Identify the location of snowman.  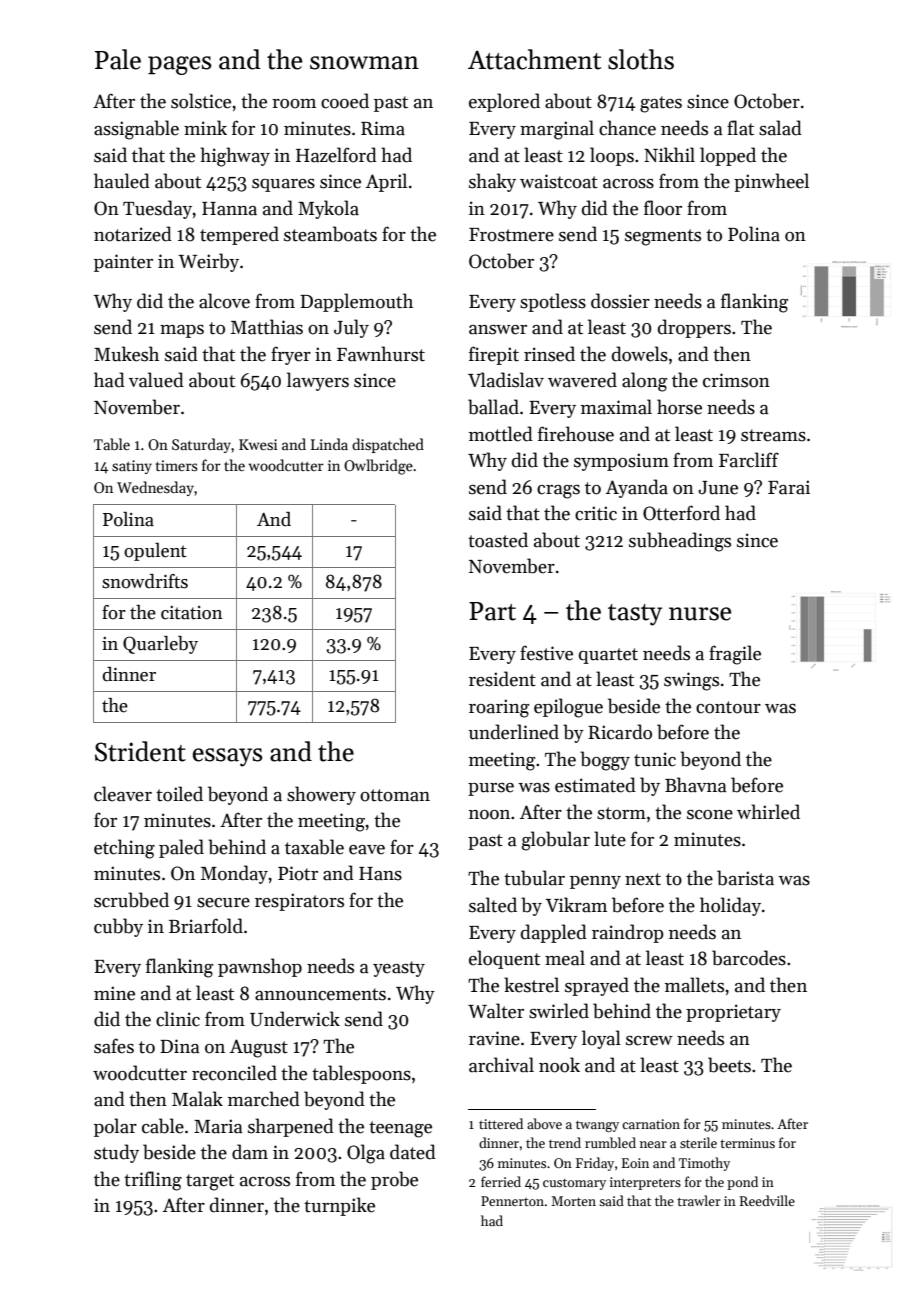
(364, 63).
